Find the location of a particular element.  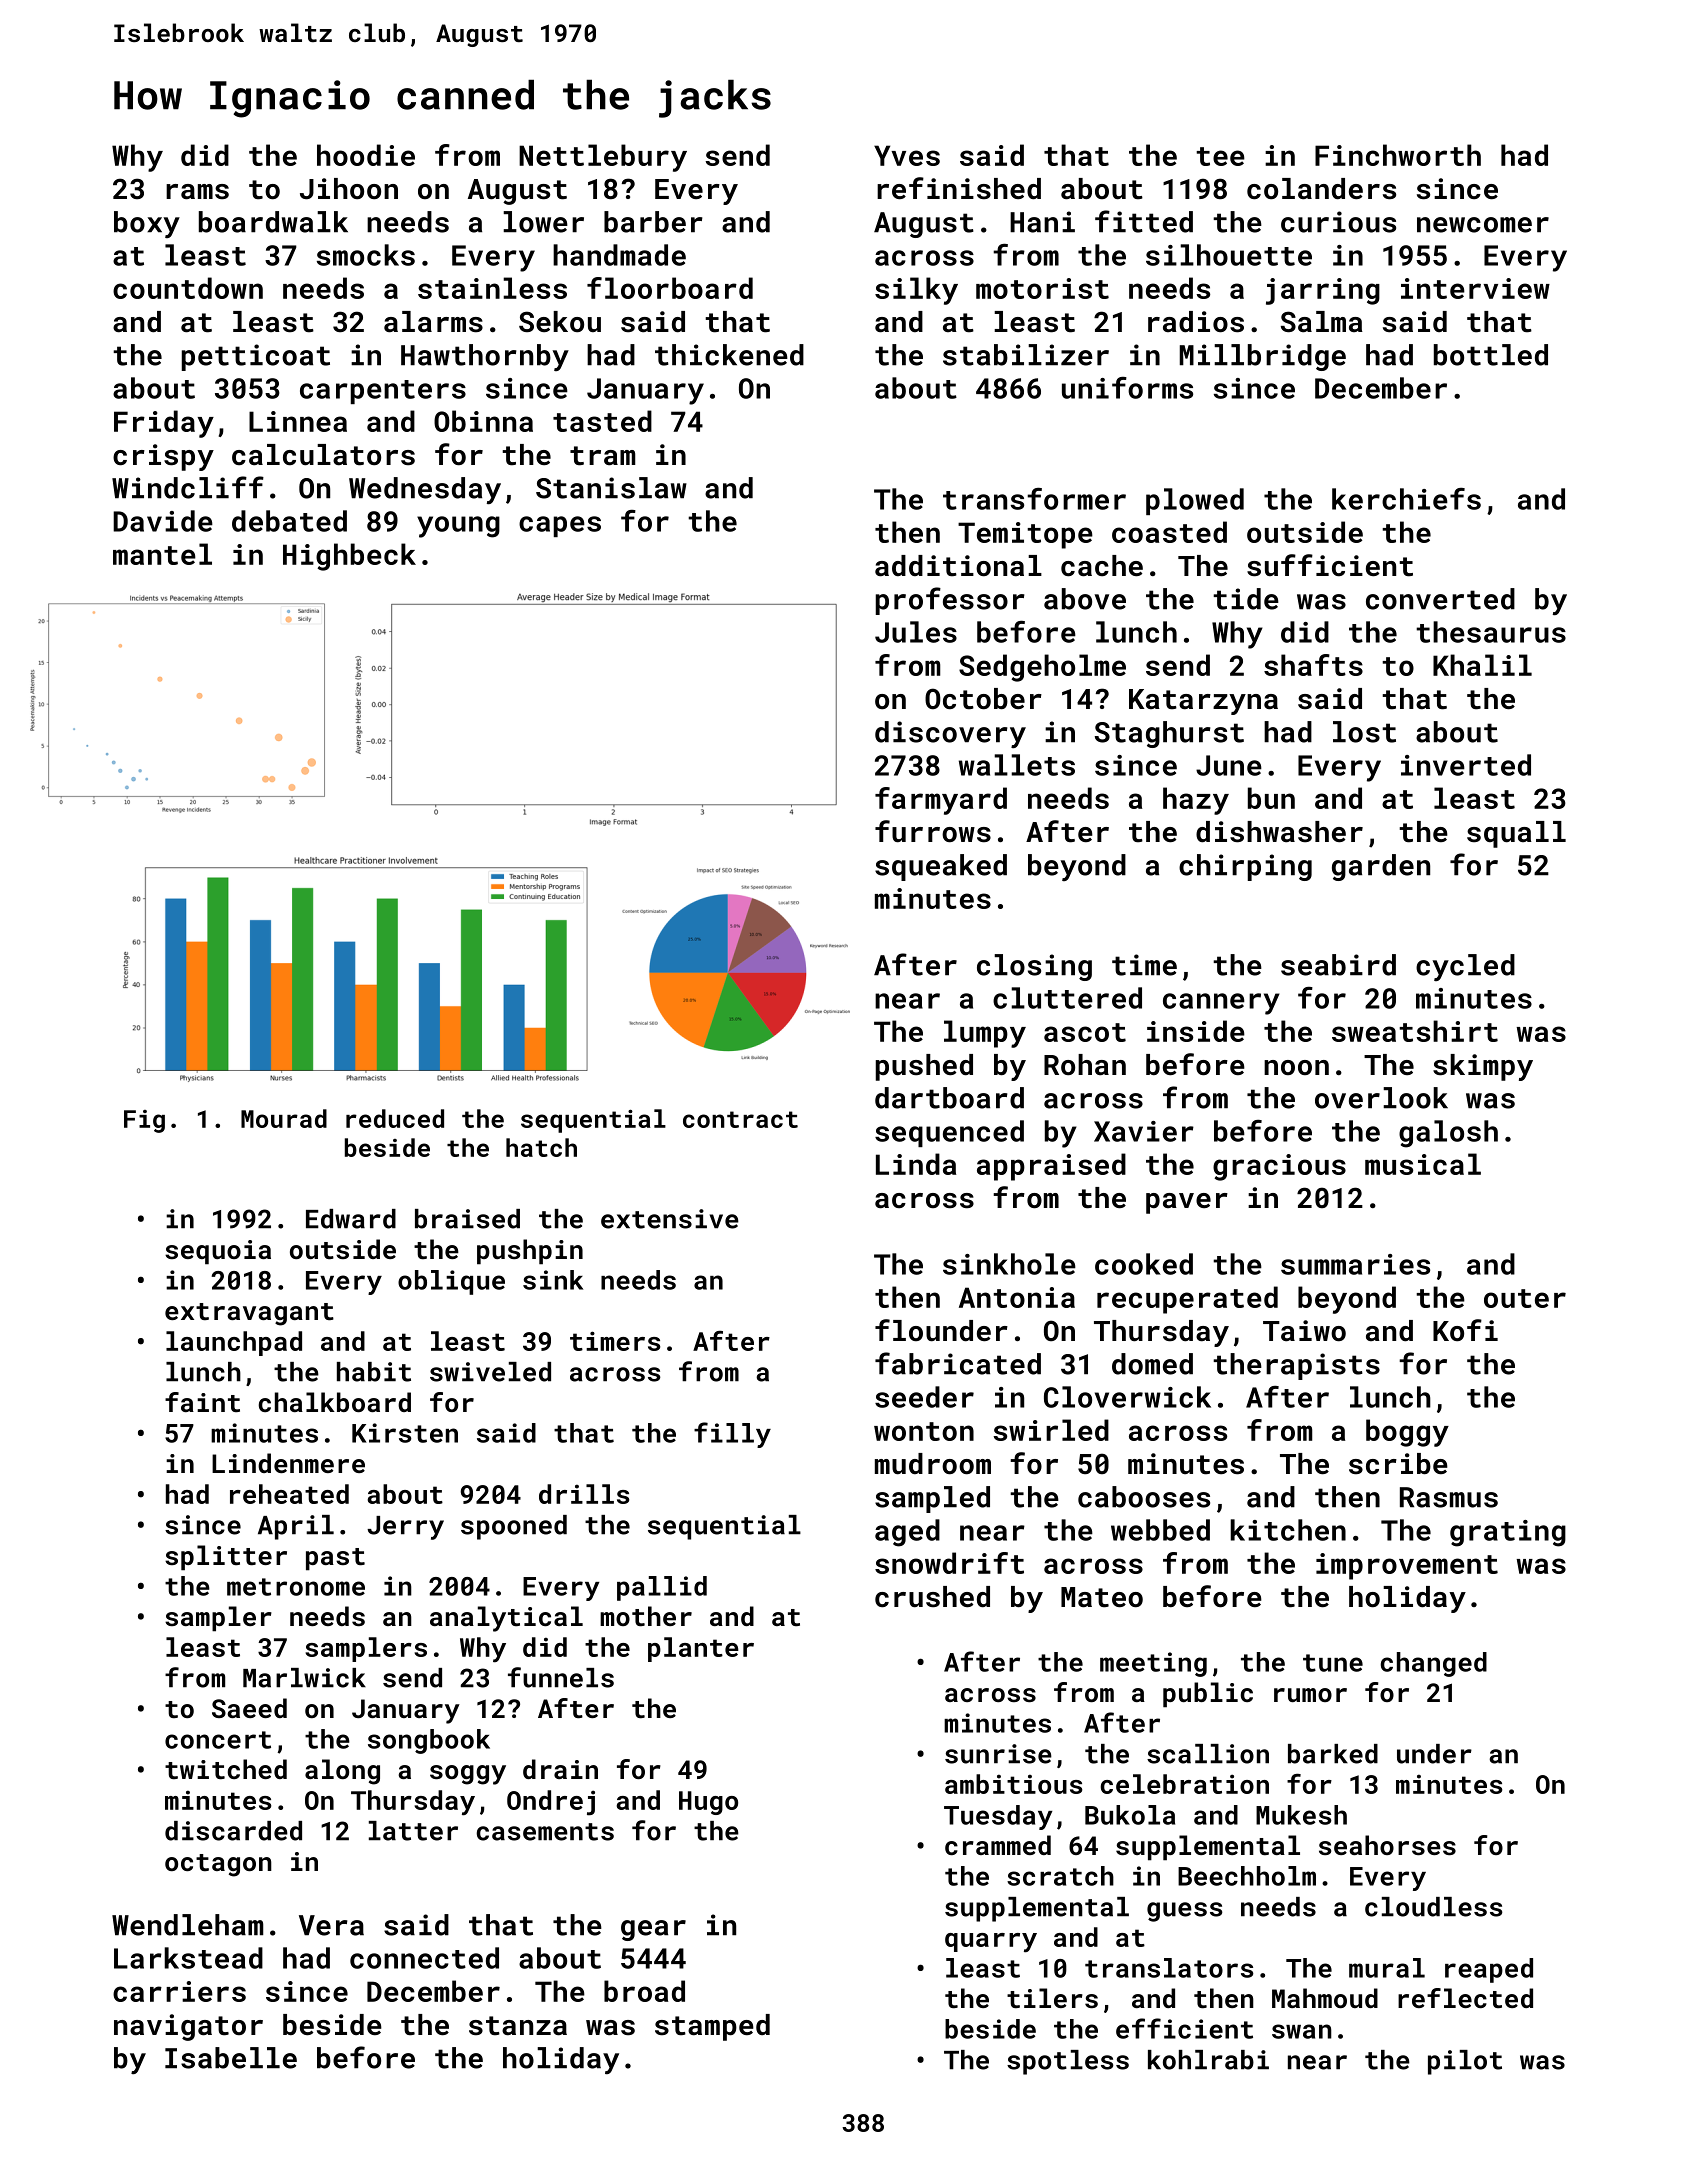

Lindenmere is located at coordinates (288, 1463).
